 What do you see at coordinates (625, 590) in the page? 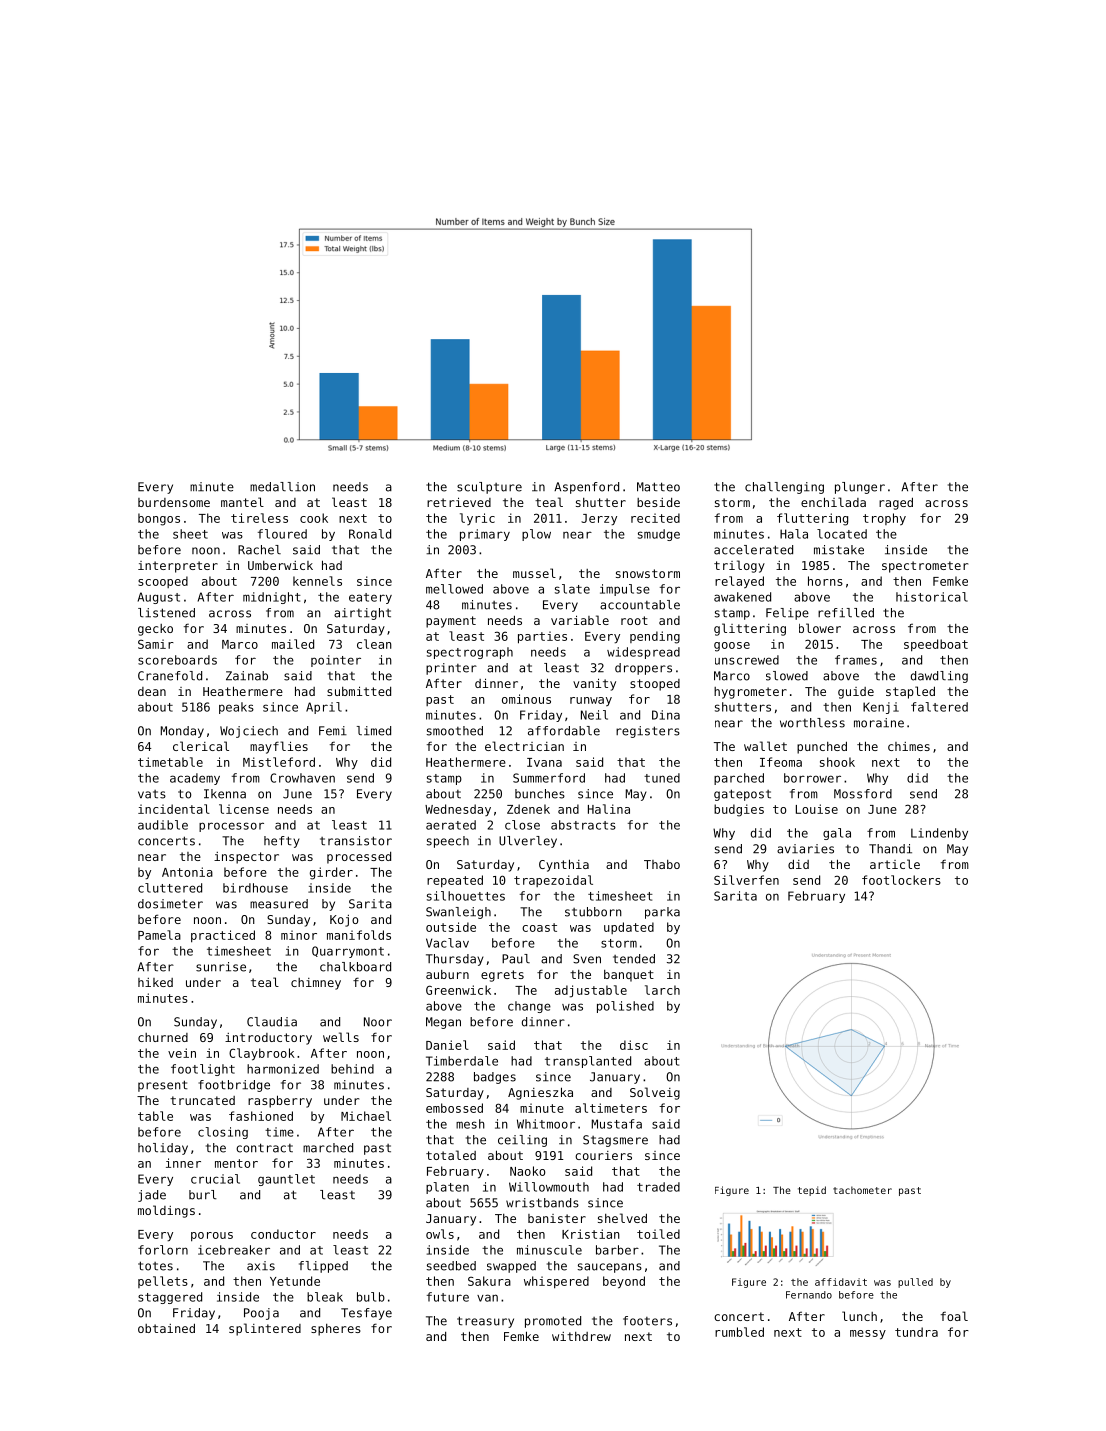
I see `impulse` at bounding box center [625, 590].
